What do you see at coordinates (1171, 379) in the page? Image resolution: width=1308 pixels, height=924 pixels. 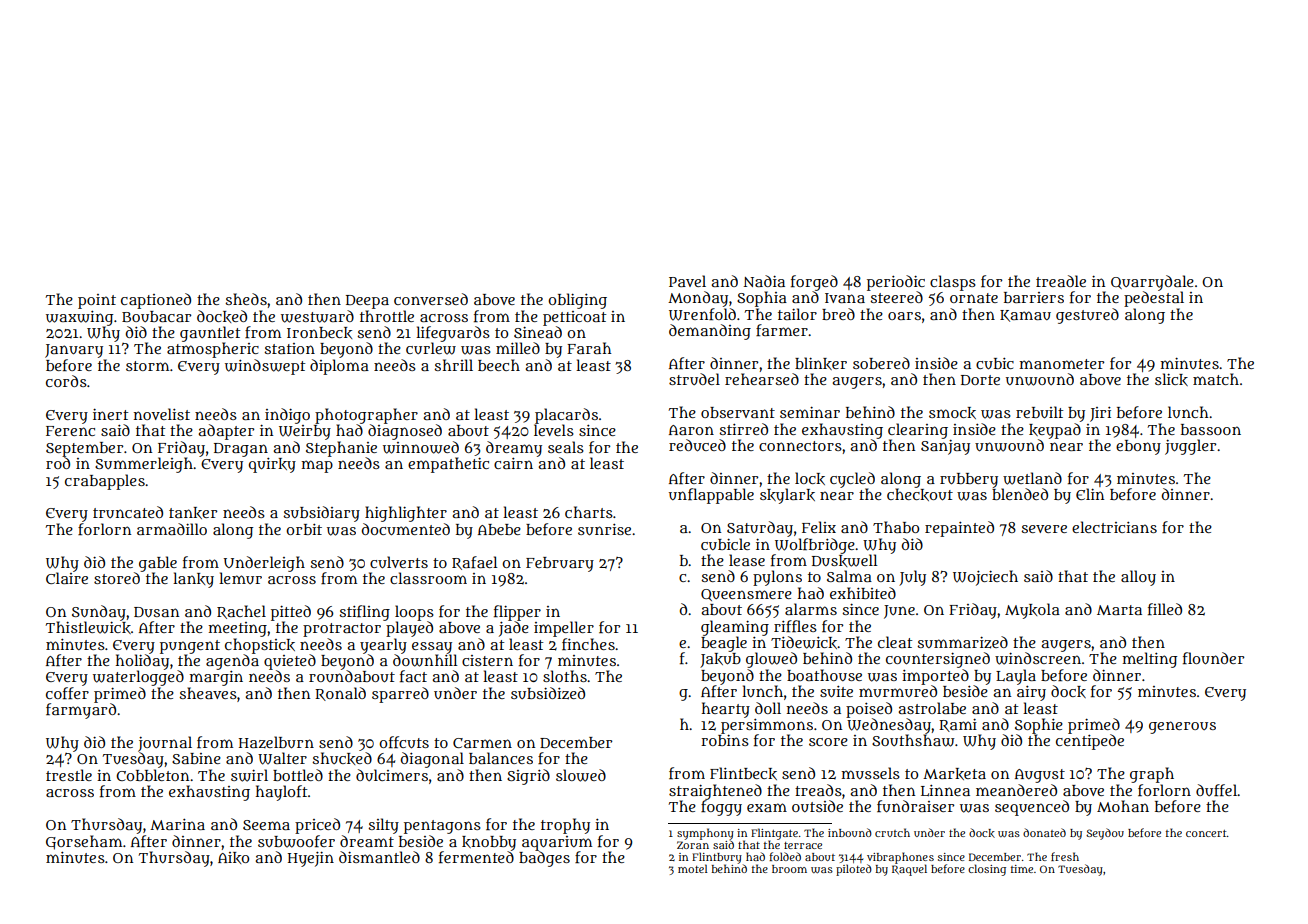 I see `slick` at bounding box center [1171, 379].
